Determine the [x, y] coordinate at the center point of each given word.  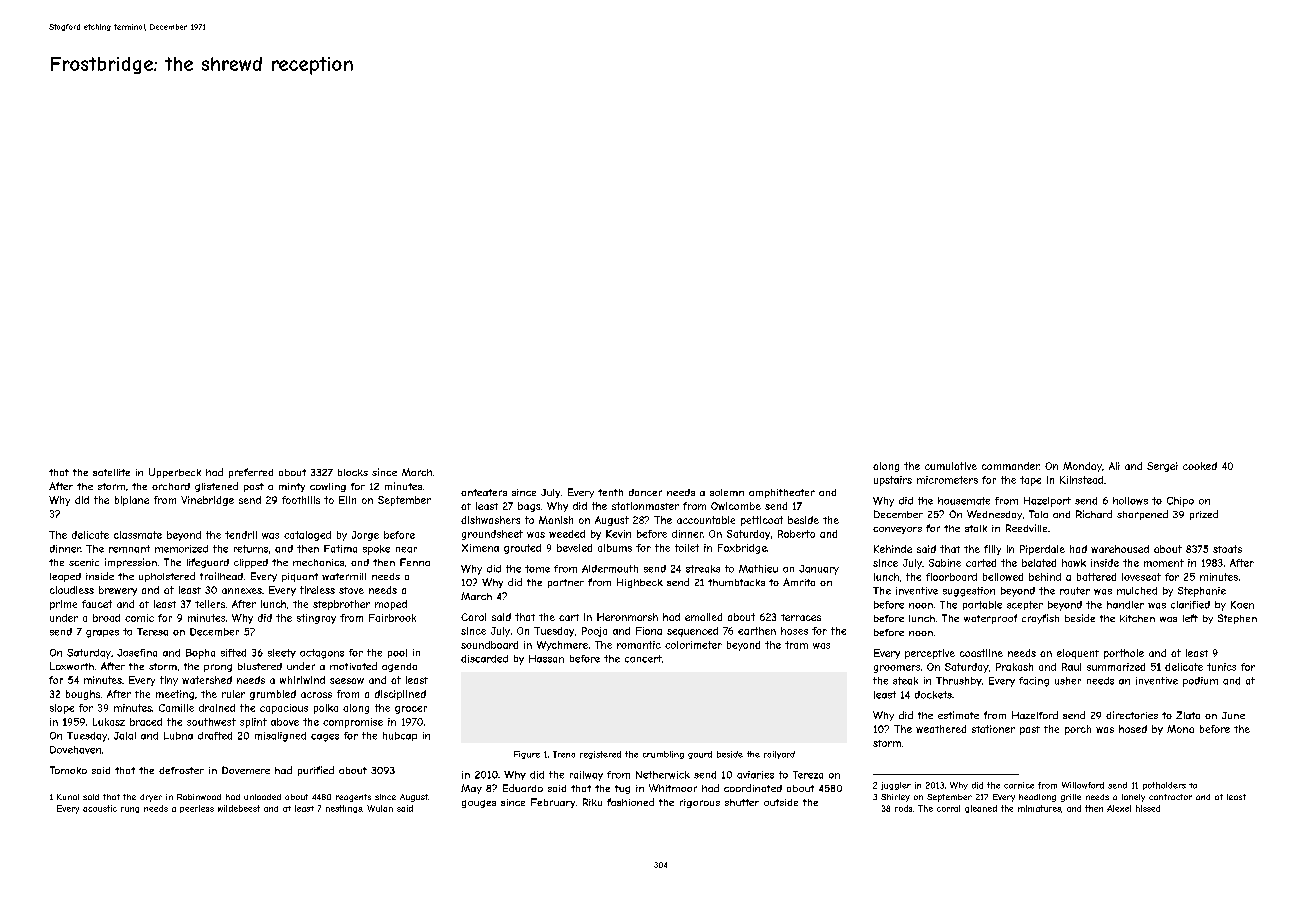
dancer [645, 492]
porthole [1124, 654]
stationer [993, 729]
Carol [473, 617]
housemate [964, 501]
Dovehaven [75, 750]
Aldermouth [610, 569]
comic [139, 618]
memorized [181, 549]
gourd [700, 755]
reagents [353, 798]
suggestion [969, 592]
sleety [282, 653]
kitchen [1137, 618]
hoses [794, 631]
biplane [132, 501]
